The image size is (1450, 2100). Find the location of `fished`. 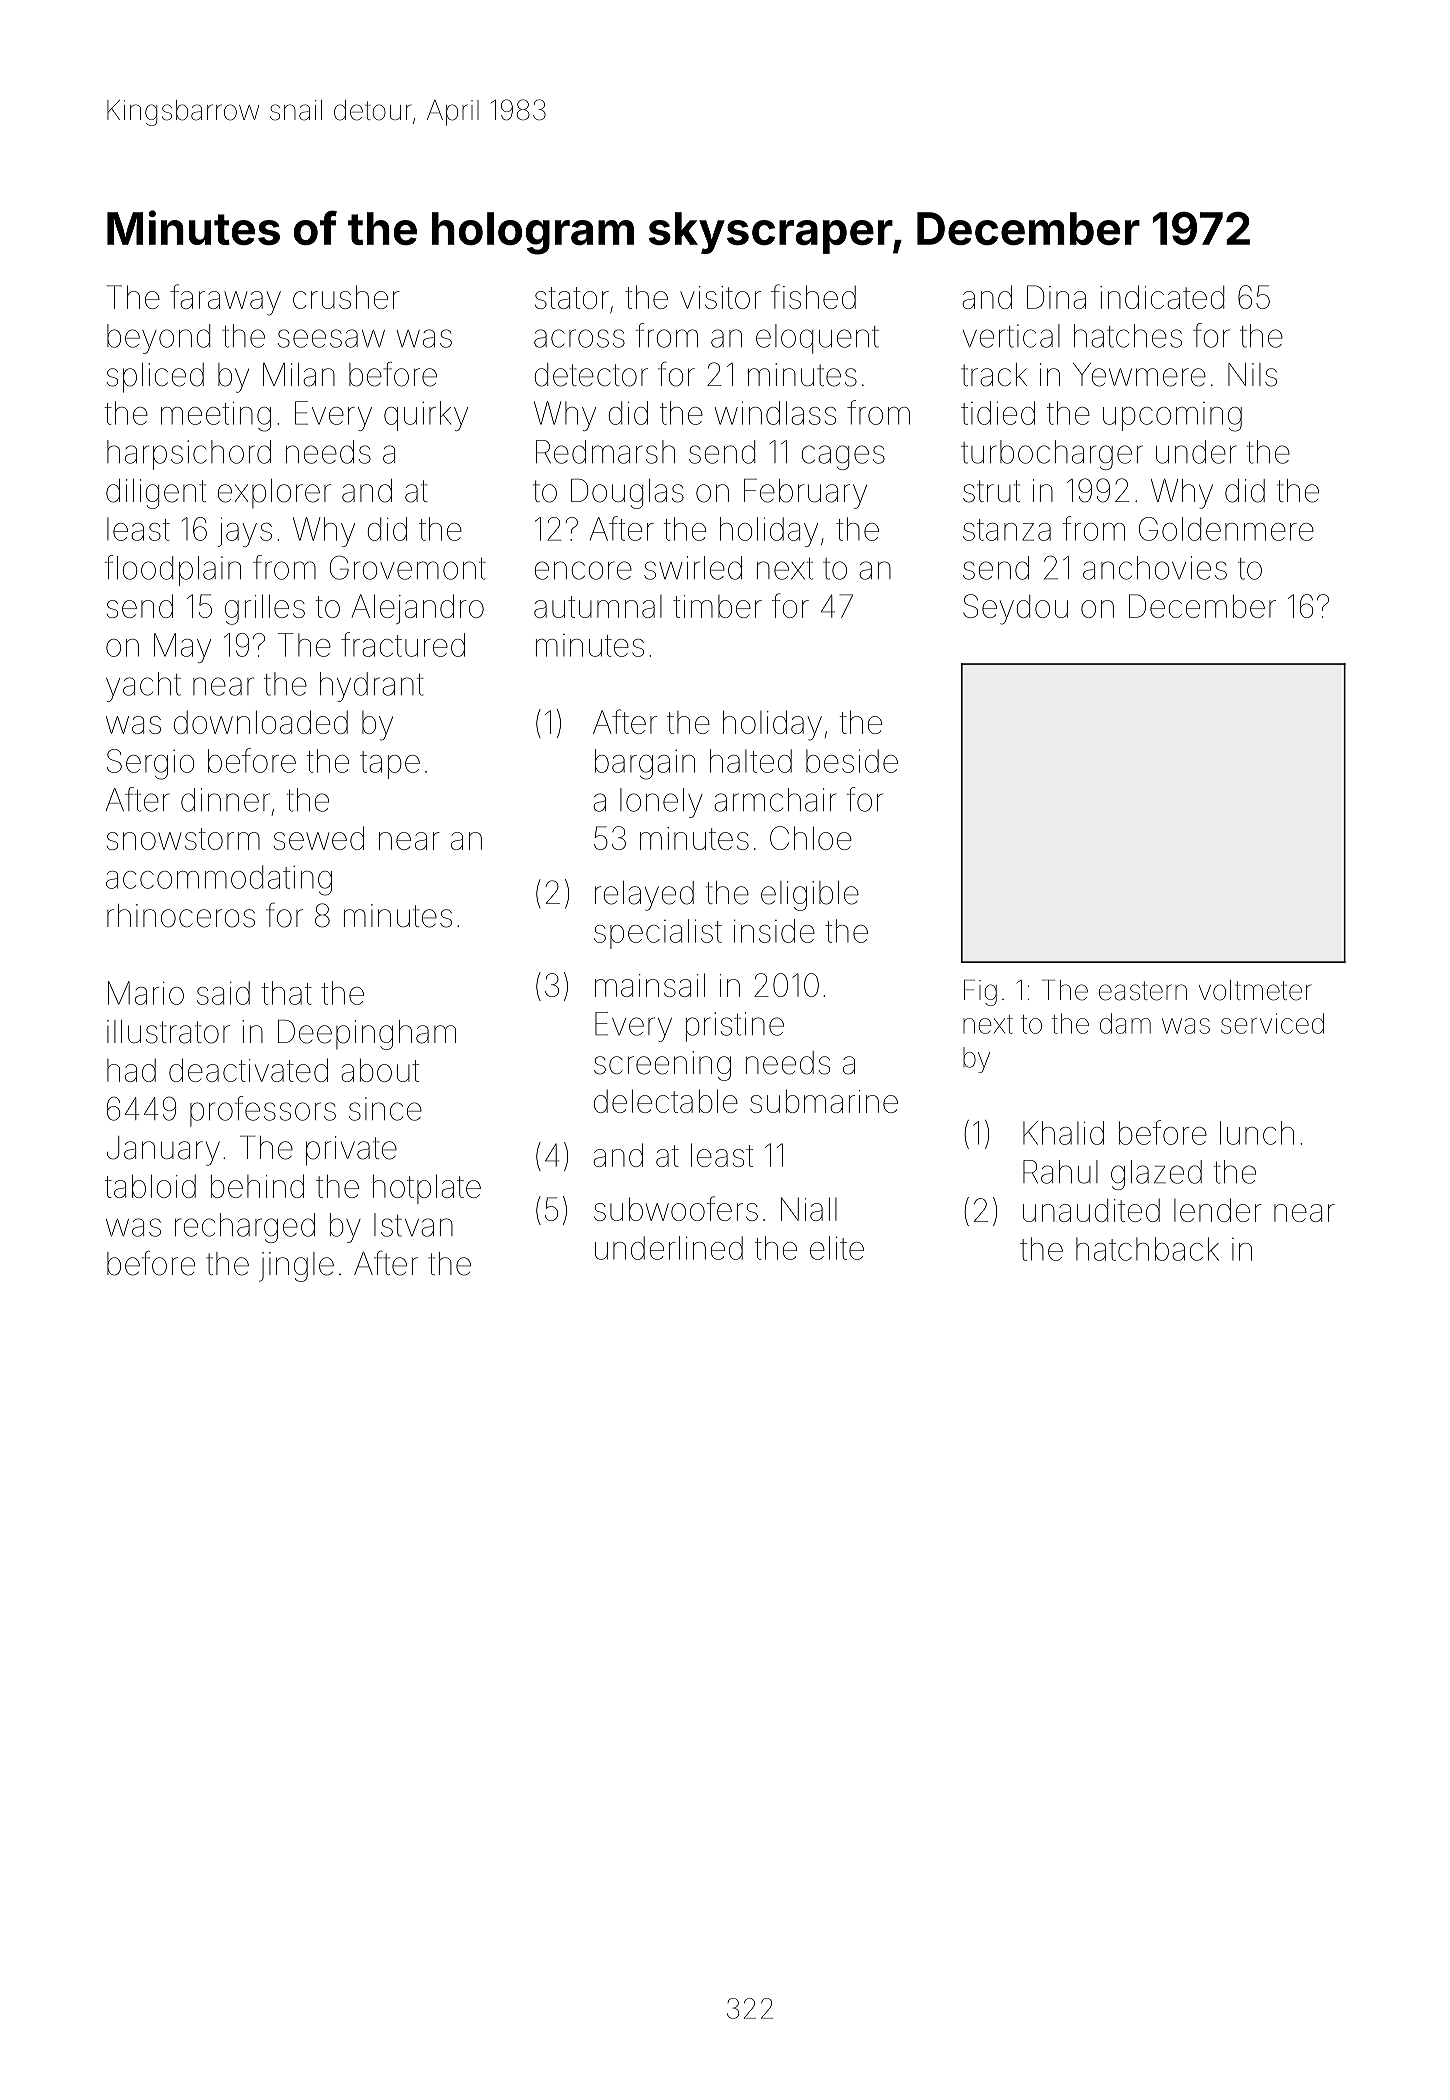

fished is located at coordinates (813, 296).
